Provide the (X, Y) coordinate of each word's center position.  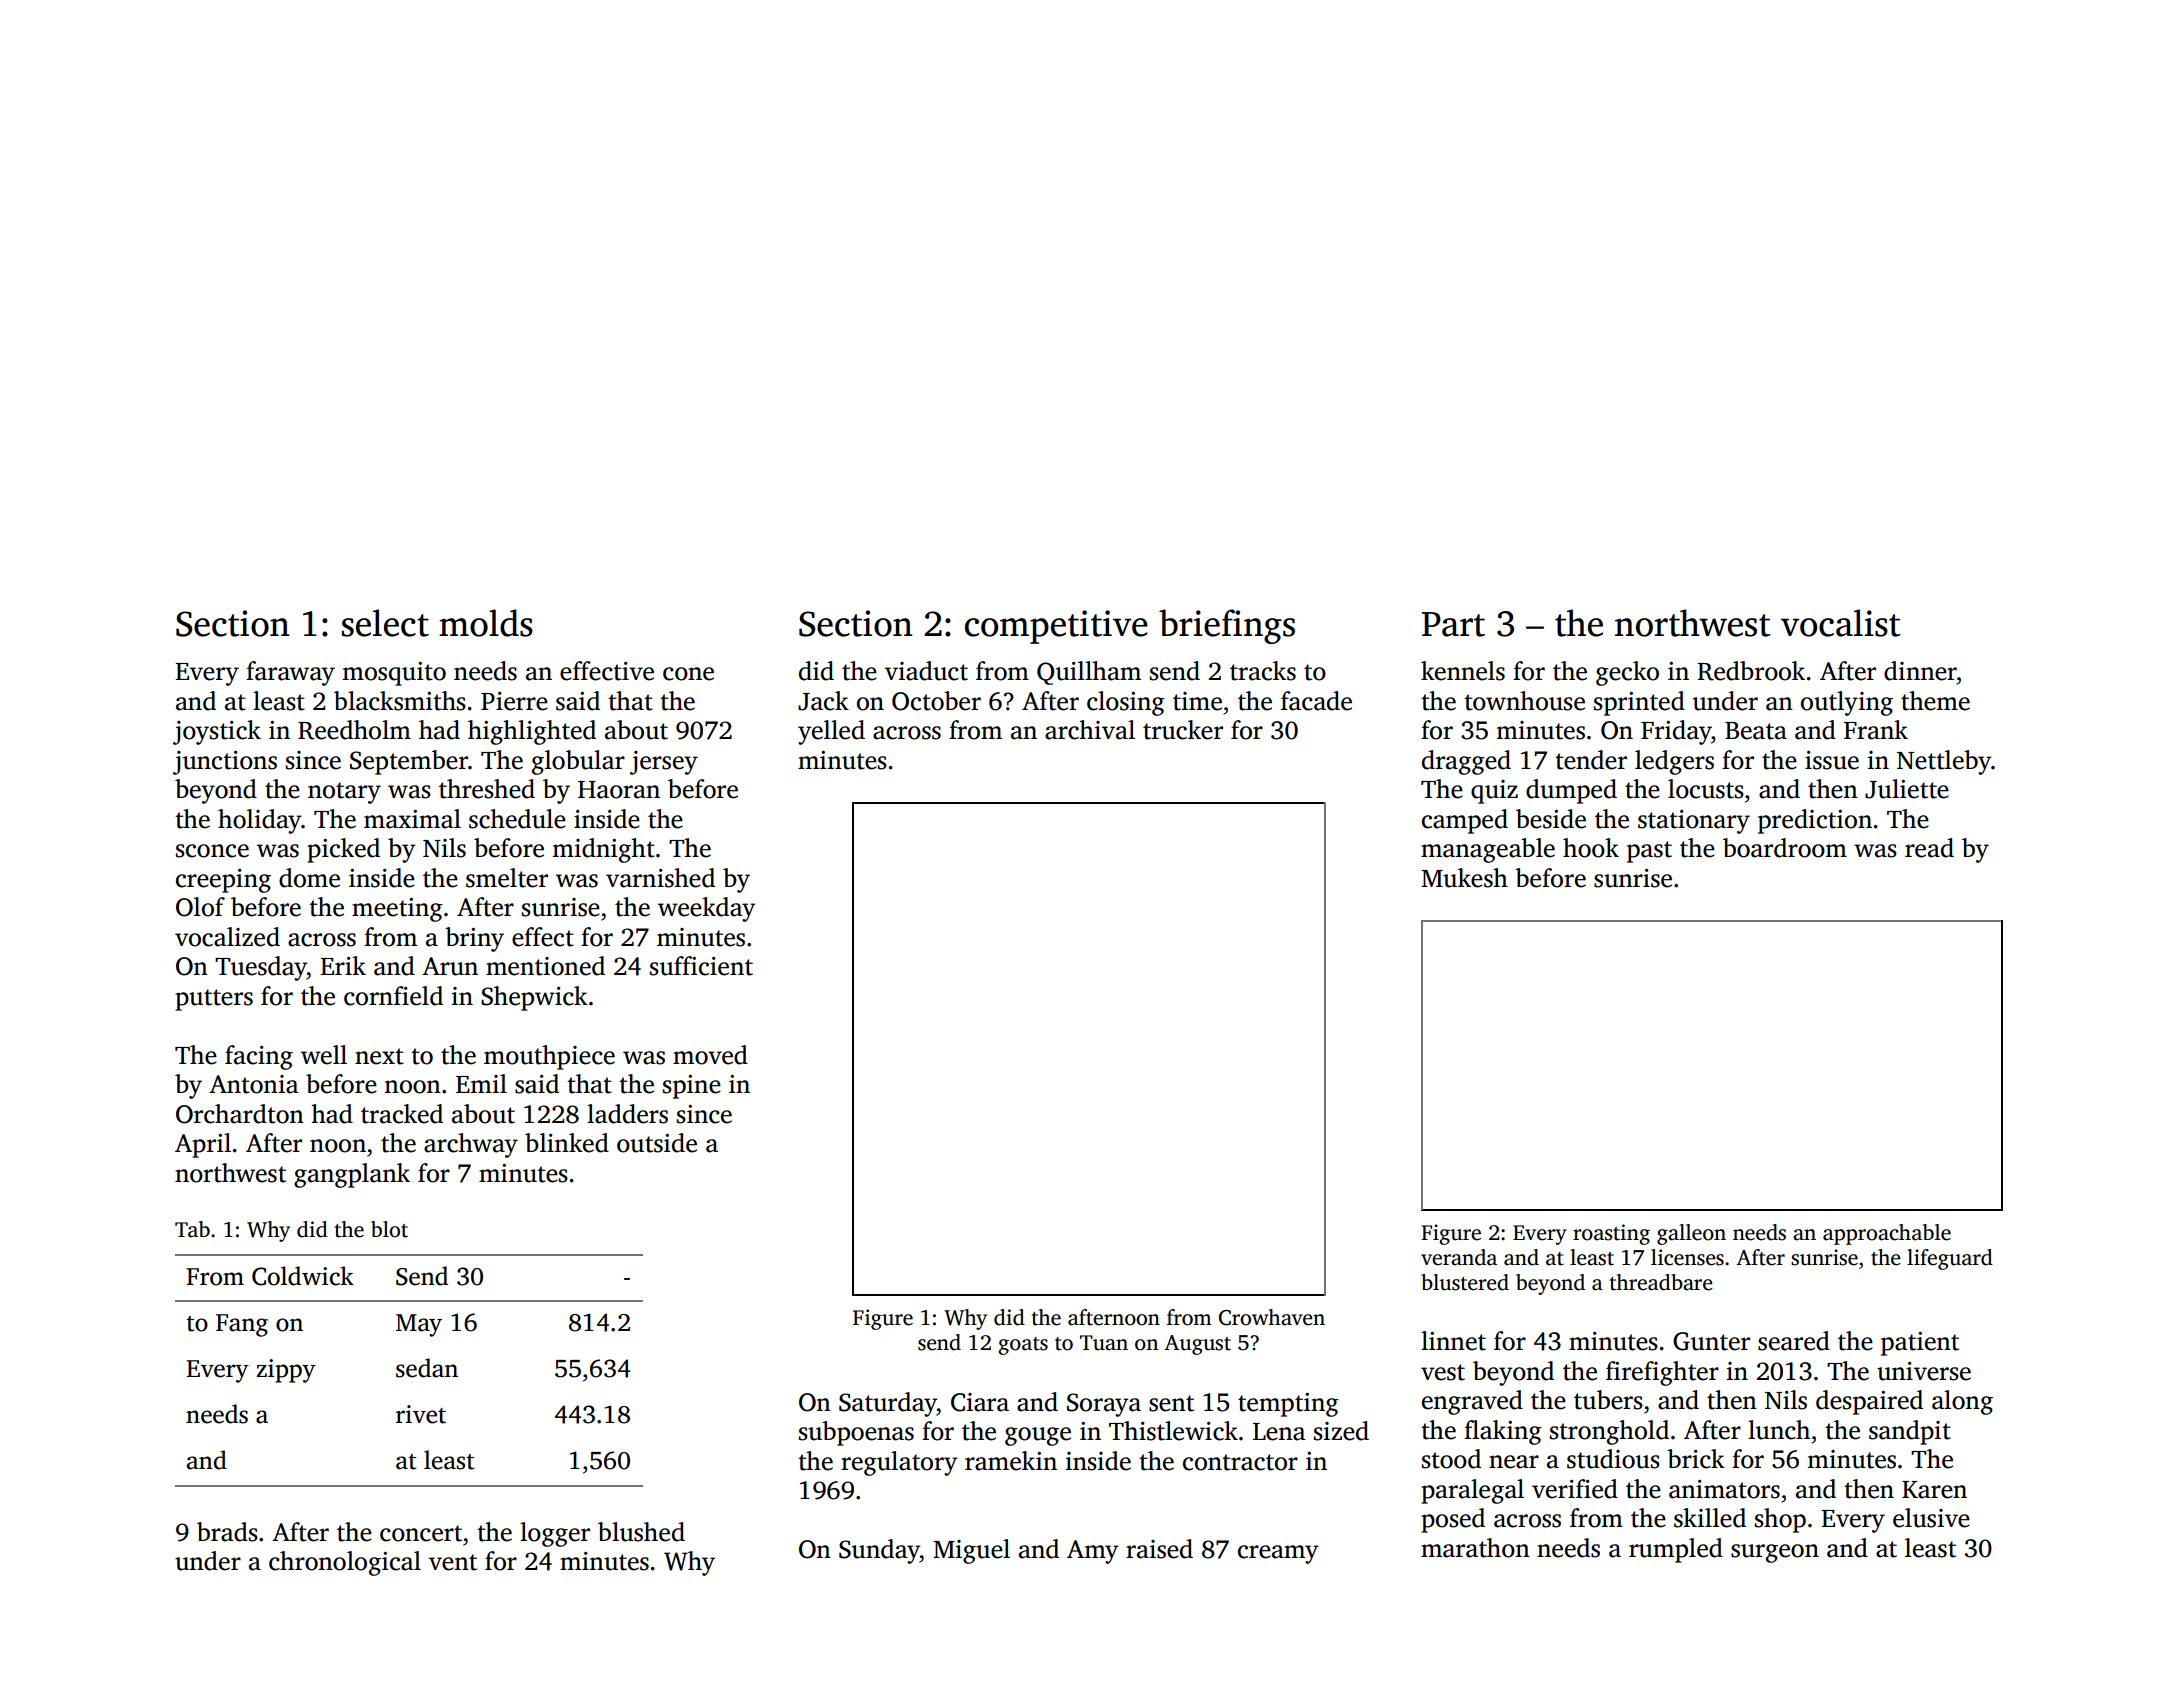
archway (471, 1145)
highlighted (532, 732)
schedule (517, 819)
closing (1126, 703)
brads (227, 1532)
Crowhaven (1272, 1317)
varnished (660, 878)
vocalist (1841, 623)
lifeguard (1950, 1259)
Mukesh (1464, 878)
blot (389, 1229)
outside (657, 1143)
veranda (1459, 1257)
